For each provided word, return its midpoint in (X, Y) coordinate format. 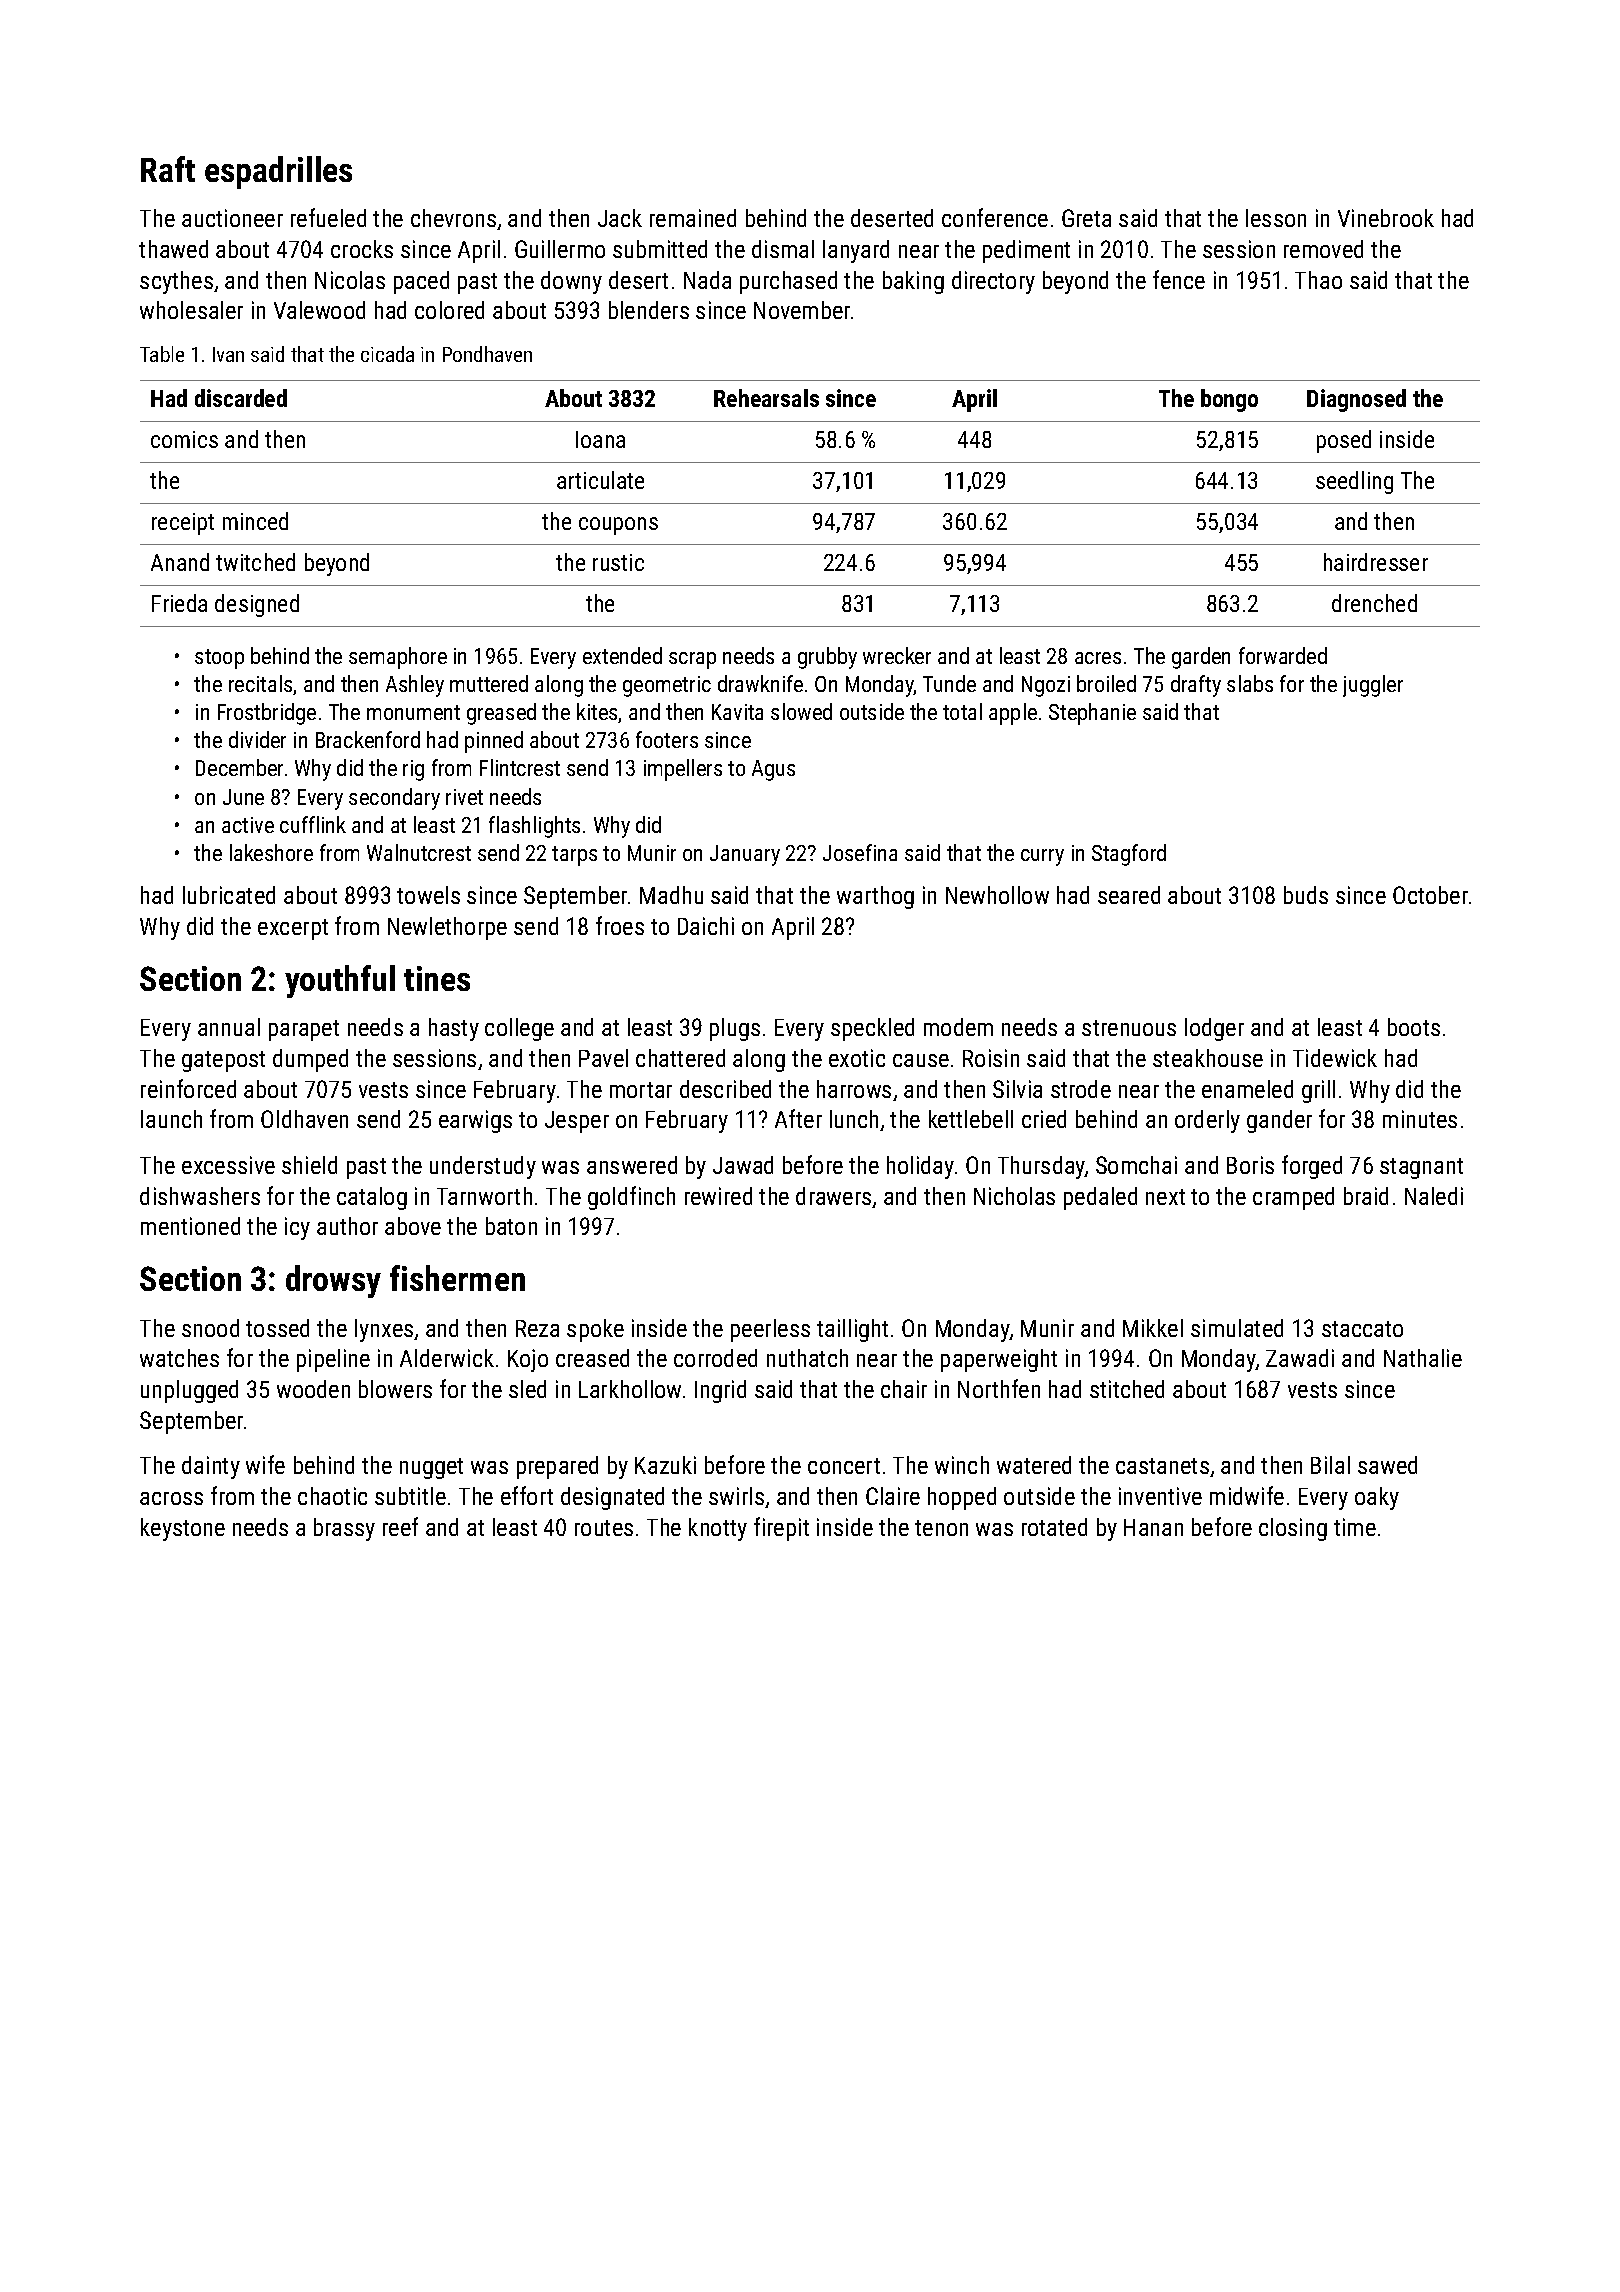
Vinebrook (1386, 218)
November (802, 310)
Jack (620, 218)
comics (184, 439)
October (1430, 895)
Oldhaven (304, 1119)
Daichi (706, 926)
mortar (641, 1090)
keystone (183, 1529)
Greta (1086, 218)
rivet (464, 797)
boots (1414, 1027)
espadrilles (278, 172)
